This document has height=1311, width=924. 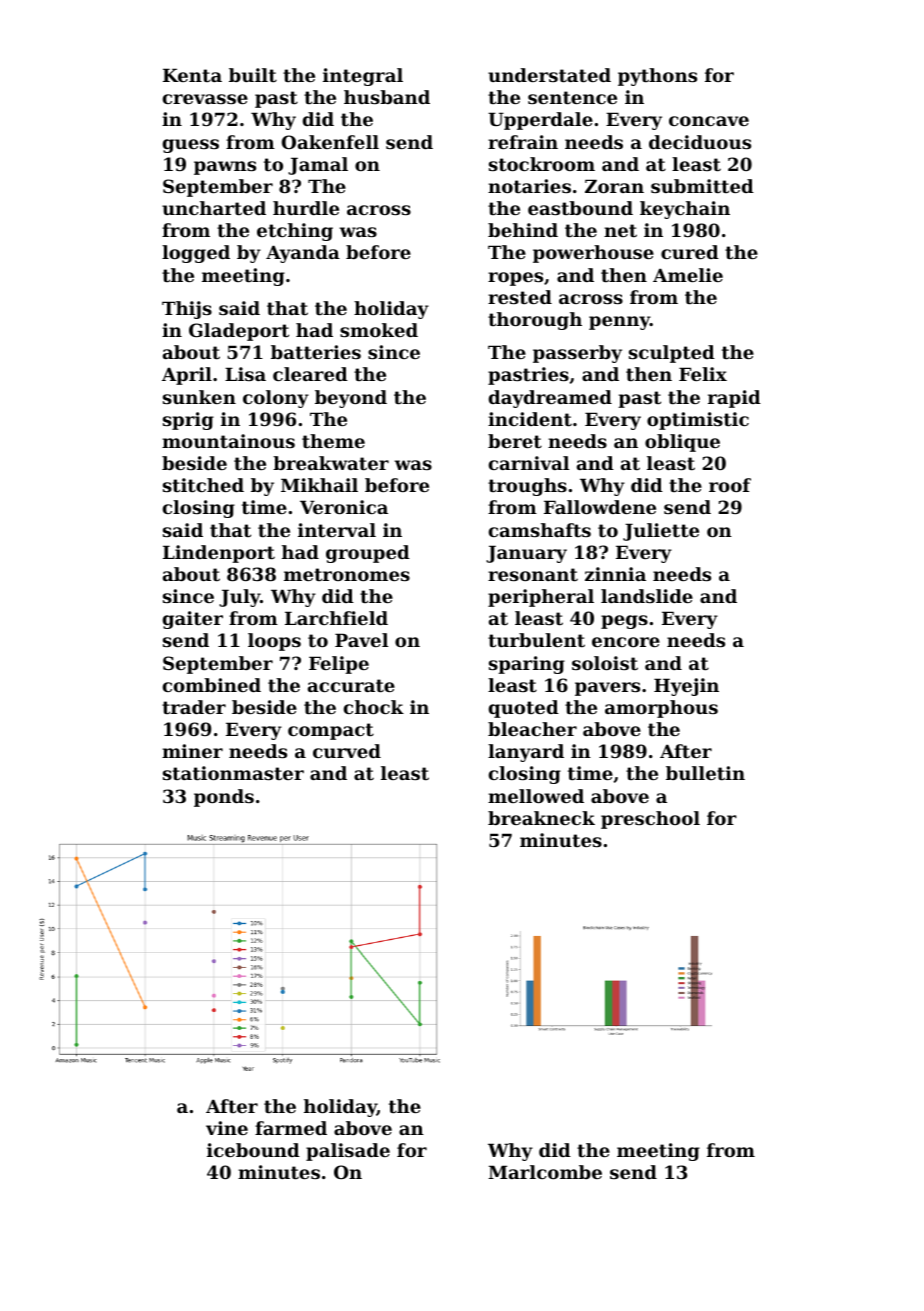 I want to click on Amelie, so click(x=688, y=275).
